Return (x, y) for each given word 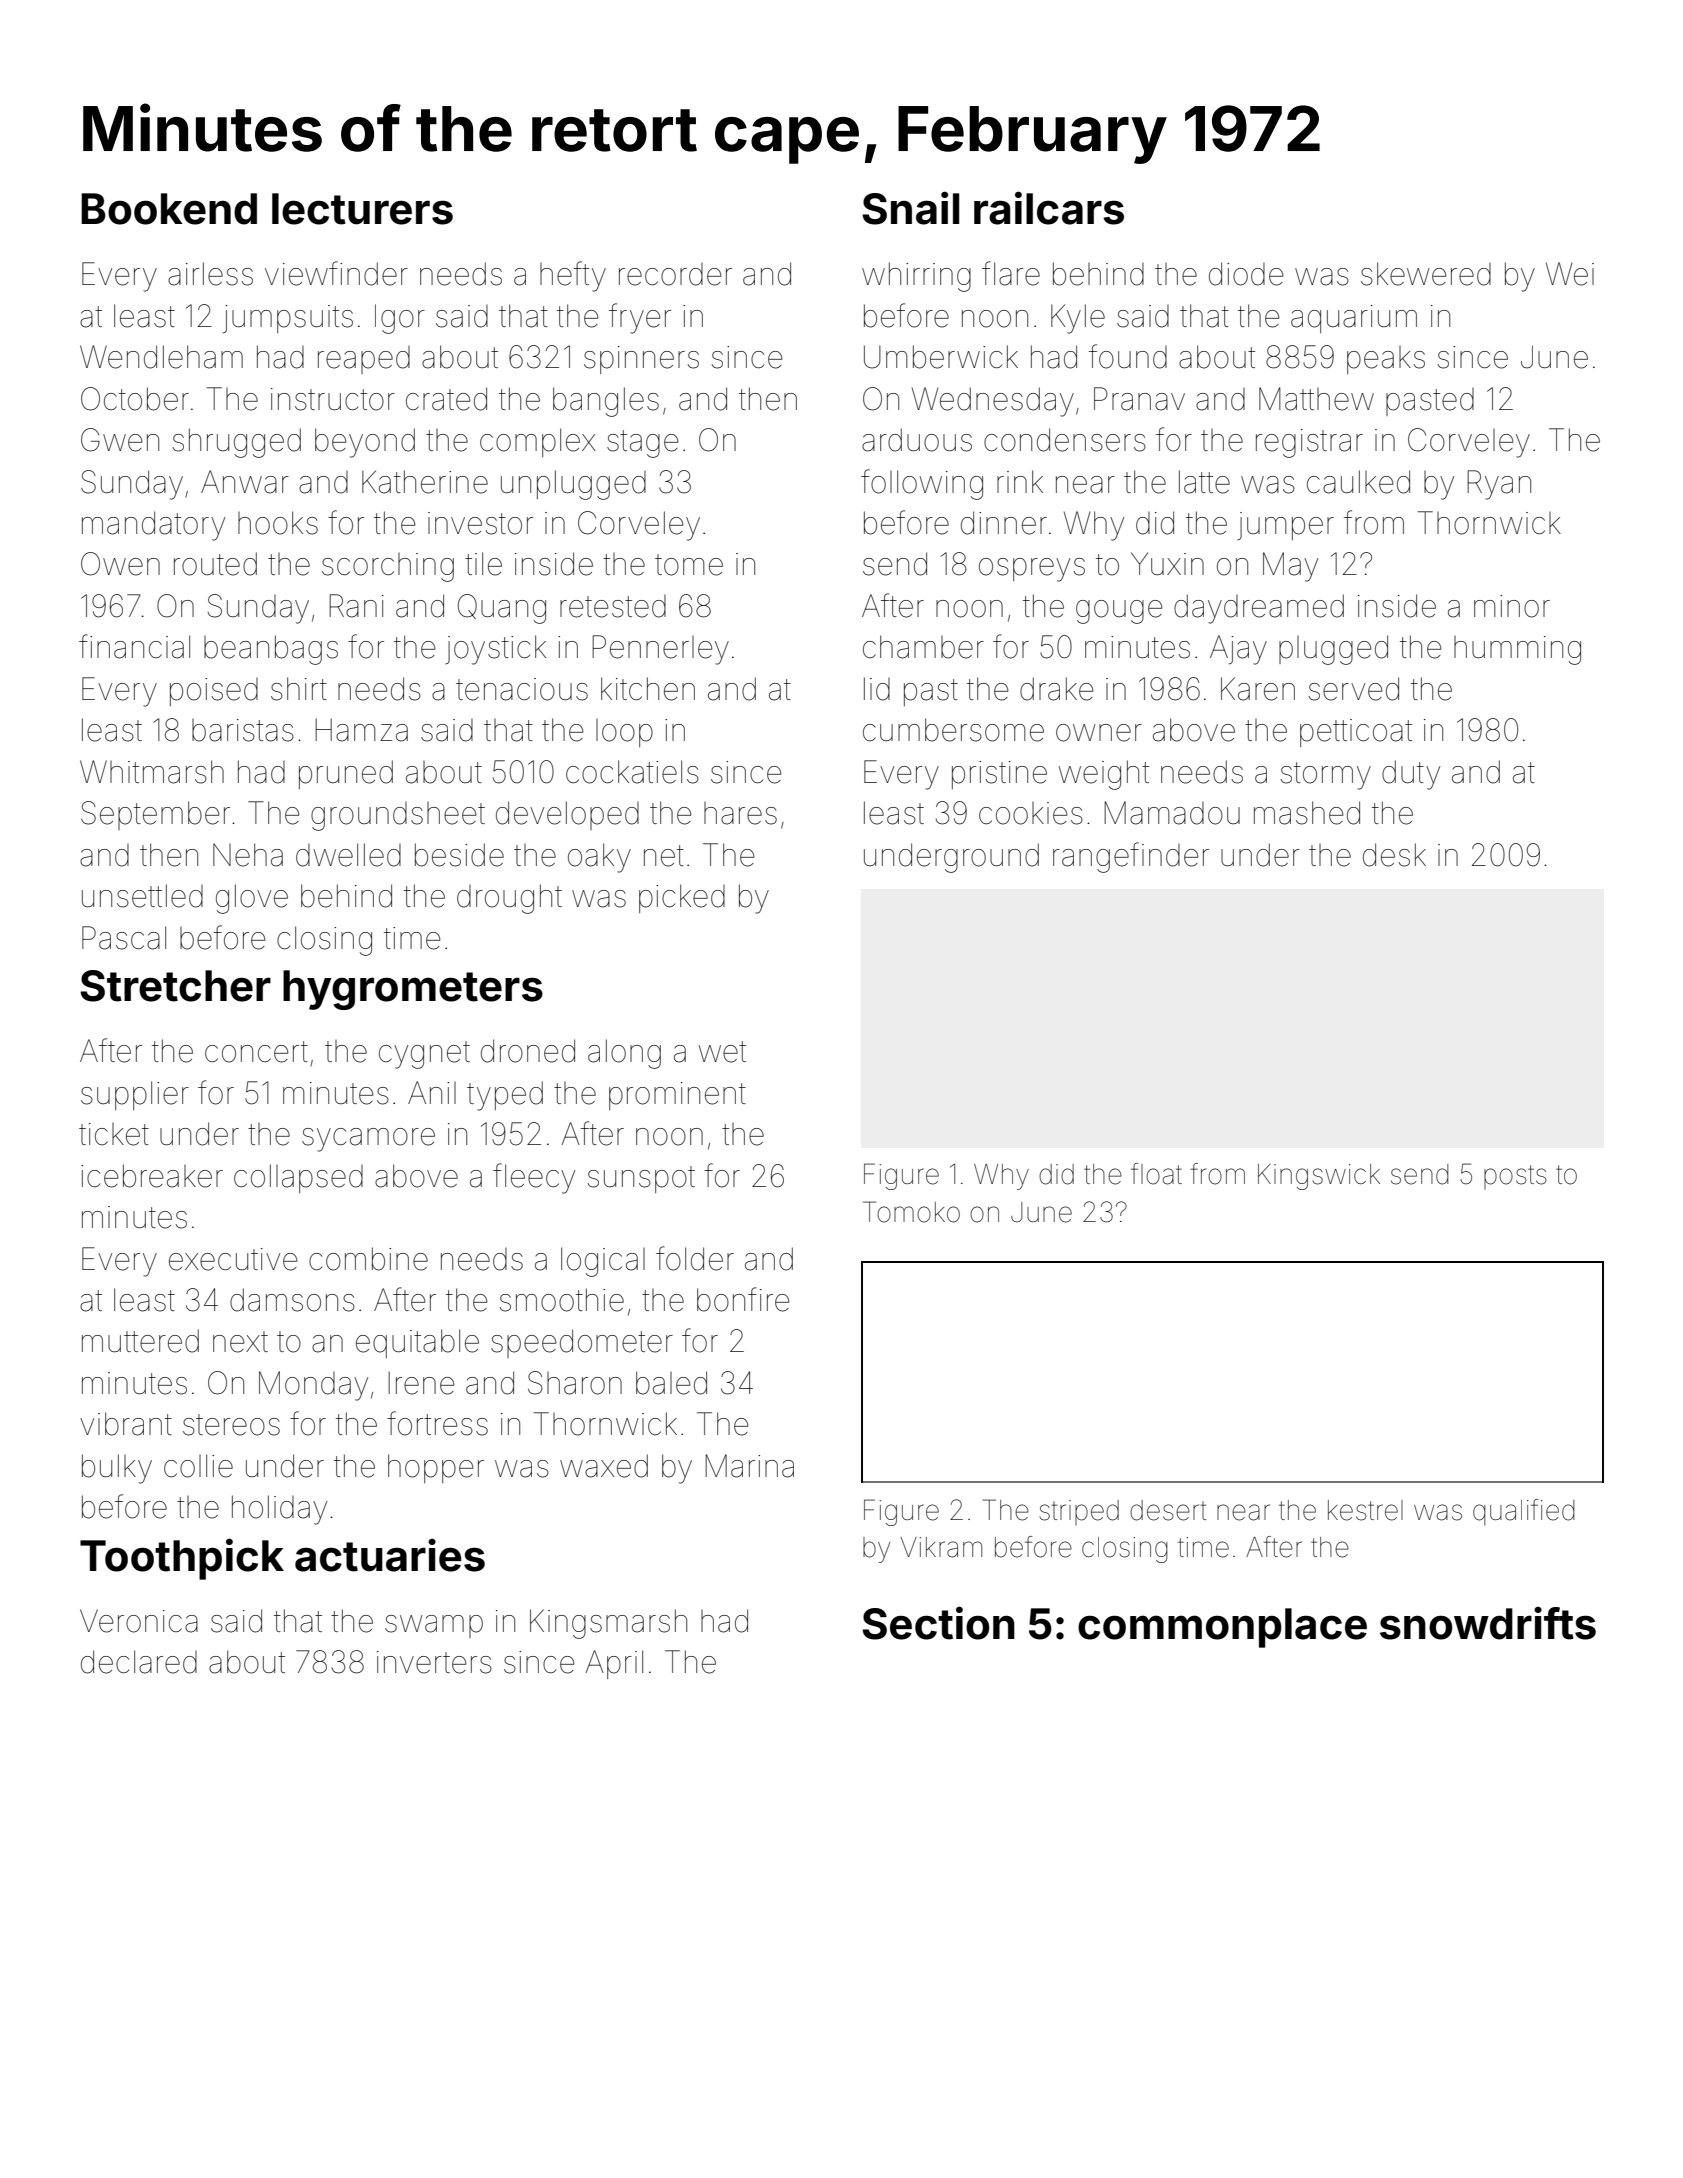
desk (1394, 855)
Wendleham (161, 357)
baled (671, 1383)
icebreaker (152, 1176)
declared (139, 1662)
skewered (1426, 274)
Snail (910, 208)
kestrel (1365, 1510)
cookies (1031, 813)
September (155, 815)
